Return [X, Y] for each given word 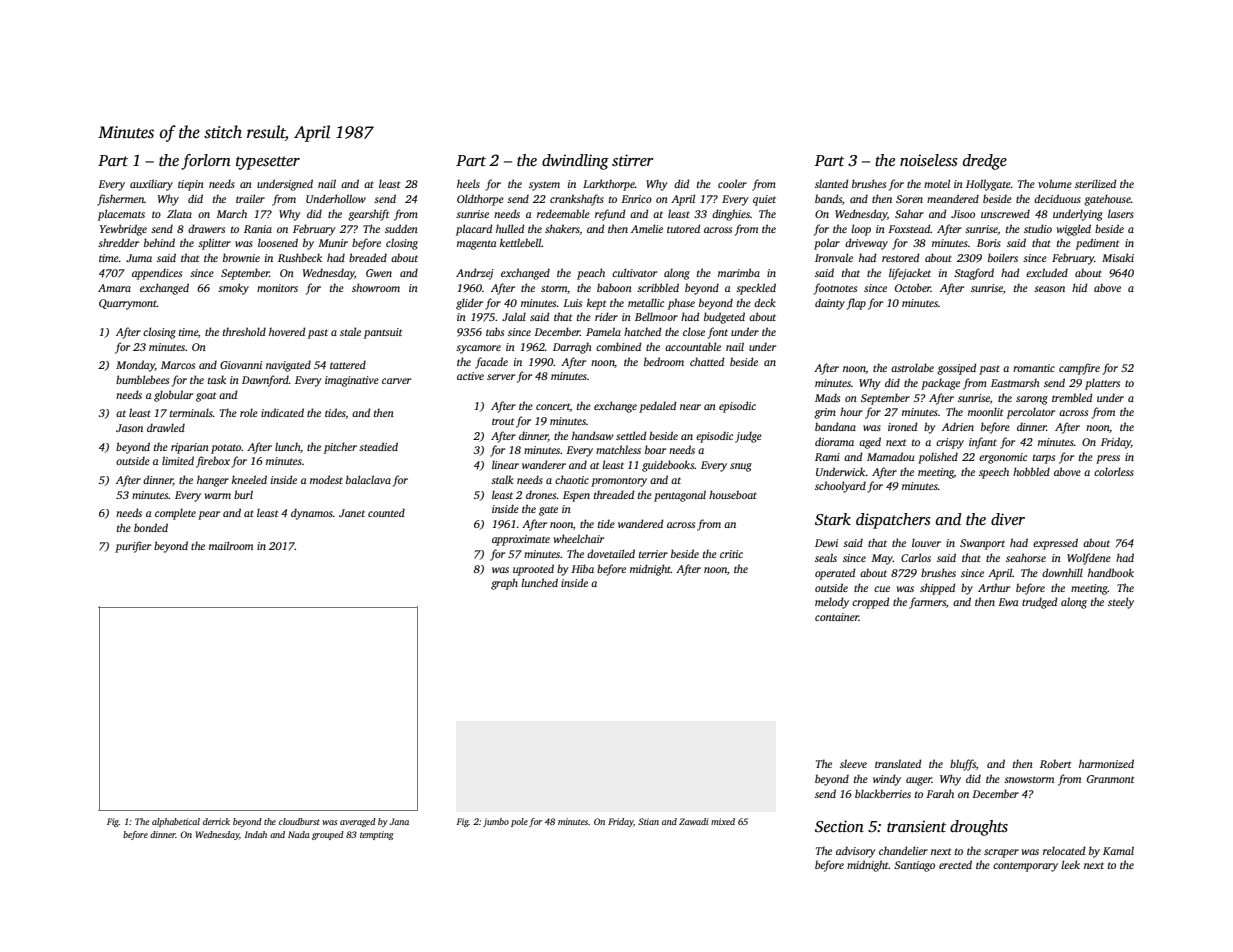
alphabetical [176, 822]
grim [825, 413]
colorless [1114, 471]
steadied [378, 446]
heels [468, 183]
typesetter [268, 163]
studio [1038, 228]
